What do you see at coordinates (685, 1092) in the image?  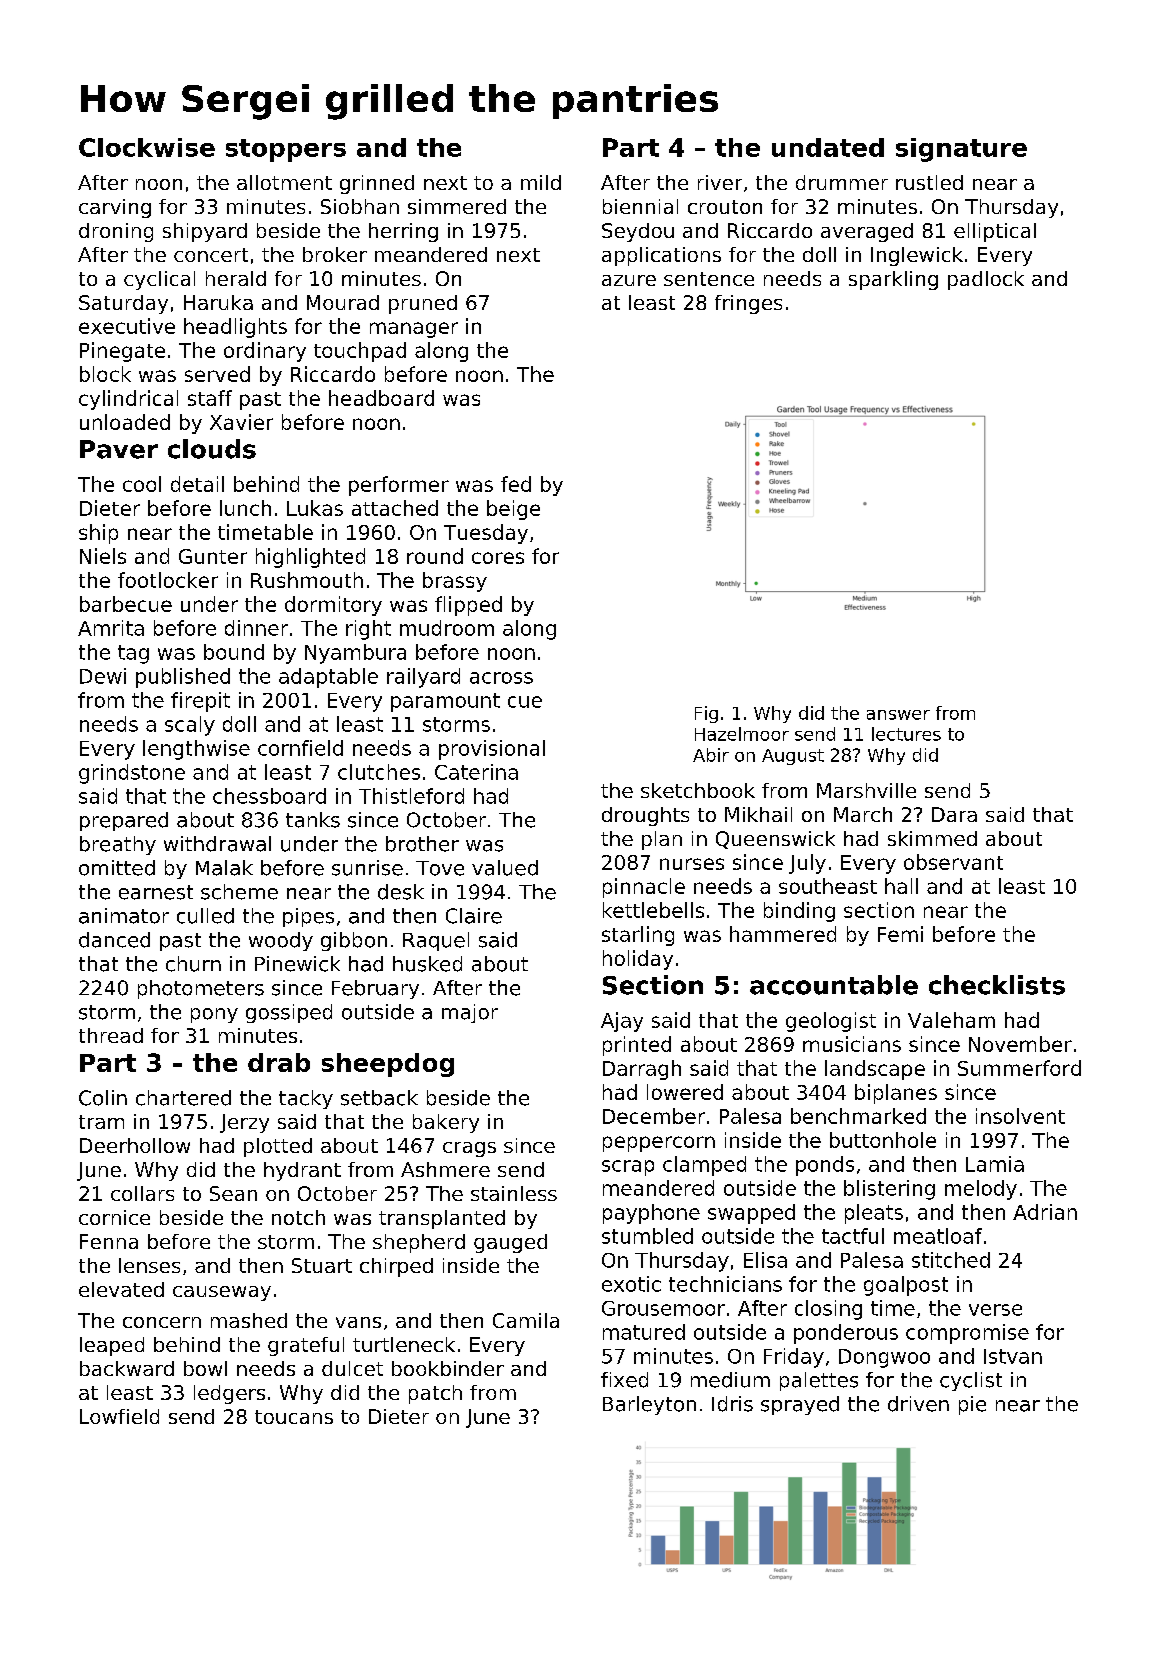 I see `lowered` at bounding box center [685, 1092].
